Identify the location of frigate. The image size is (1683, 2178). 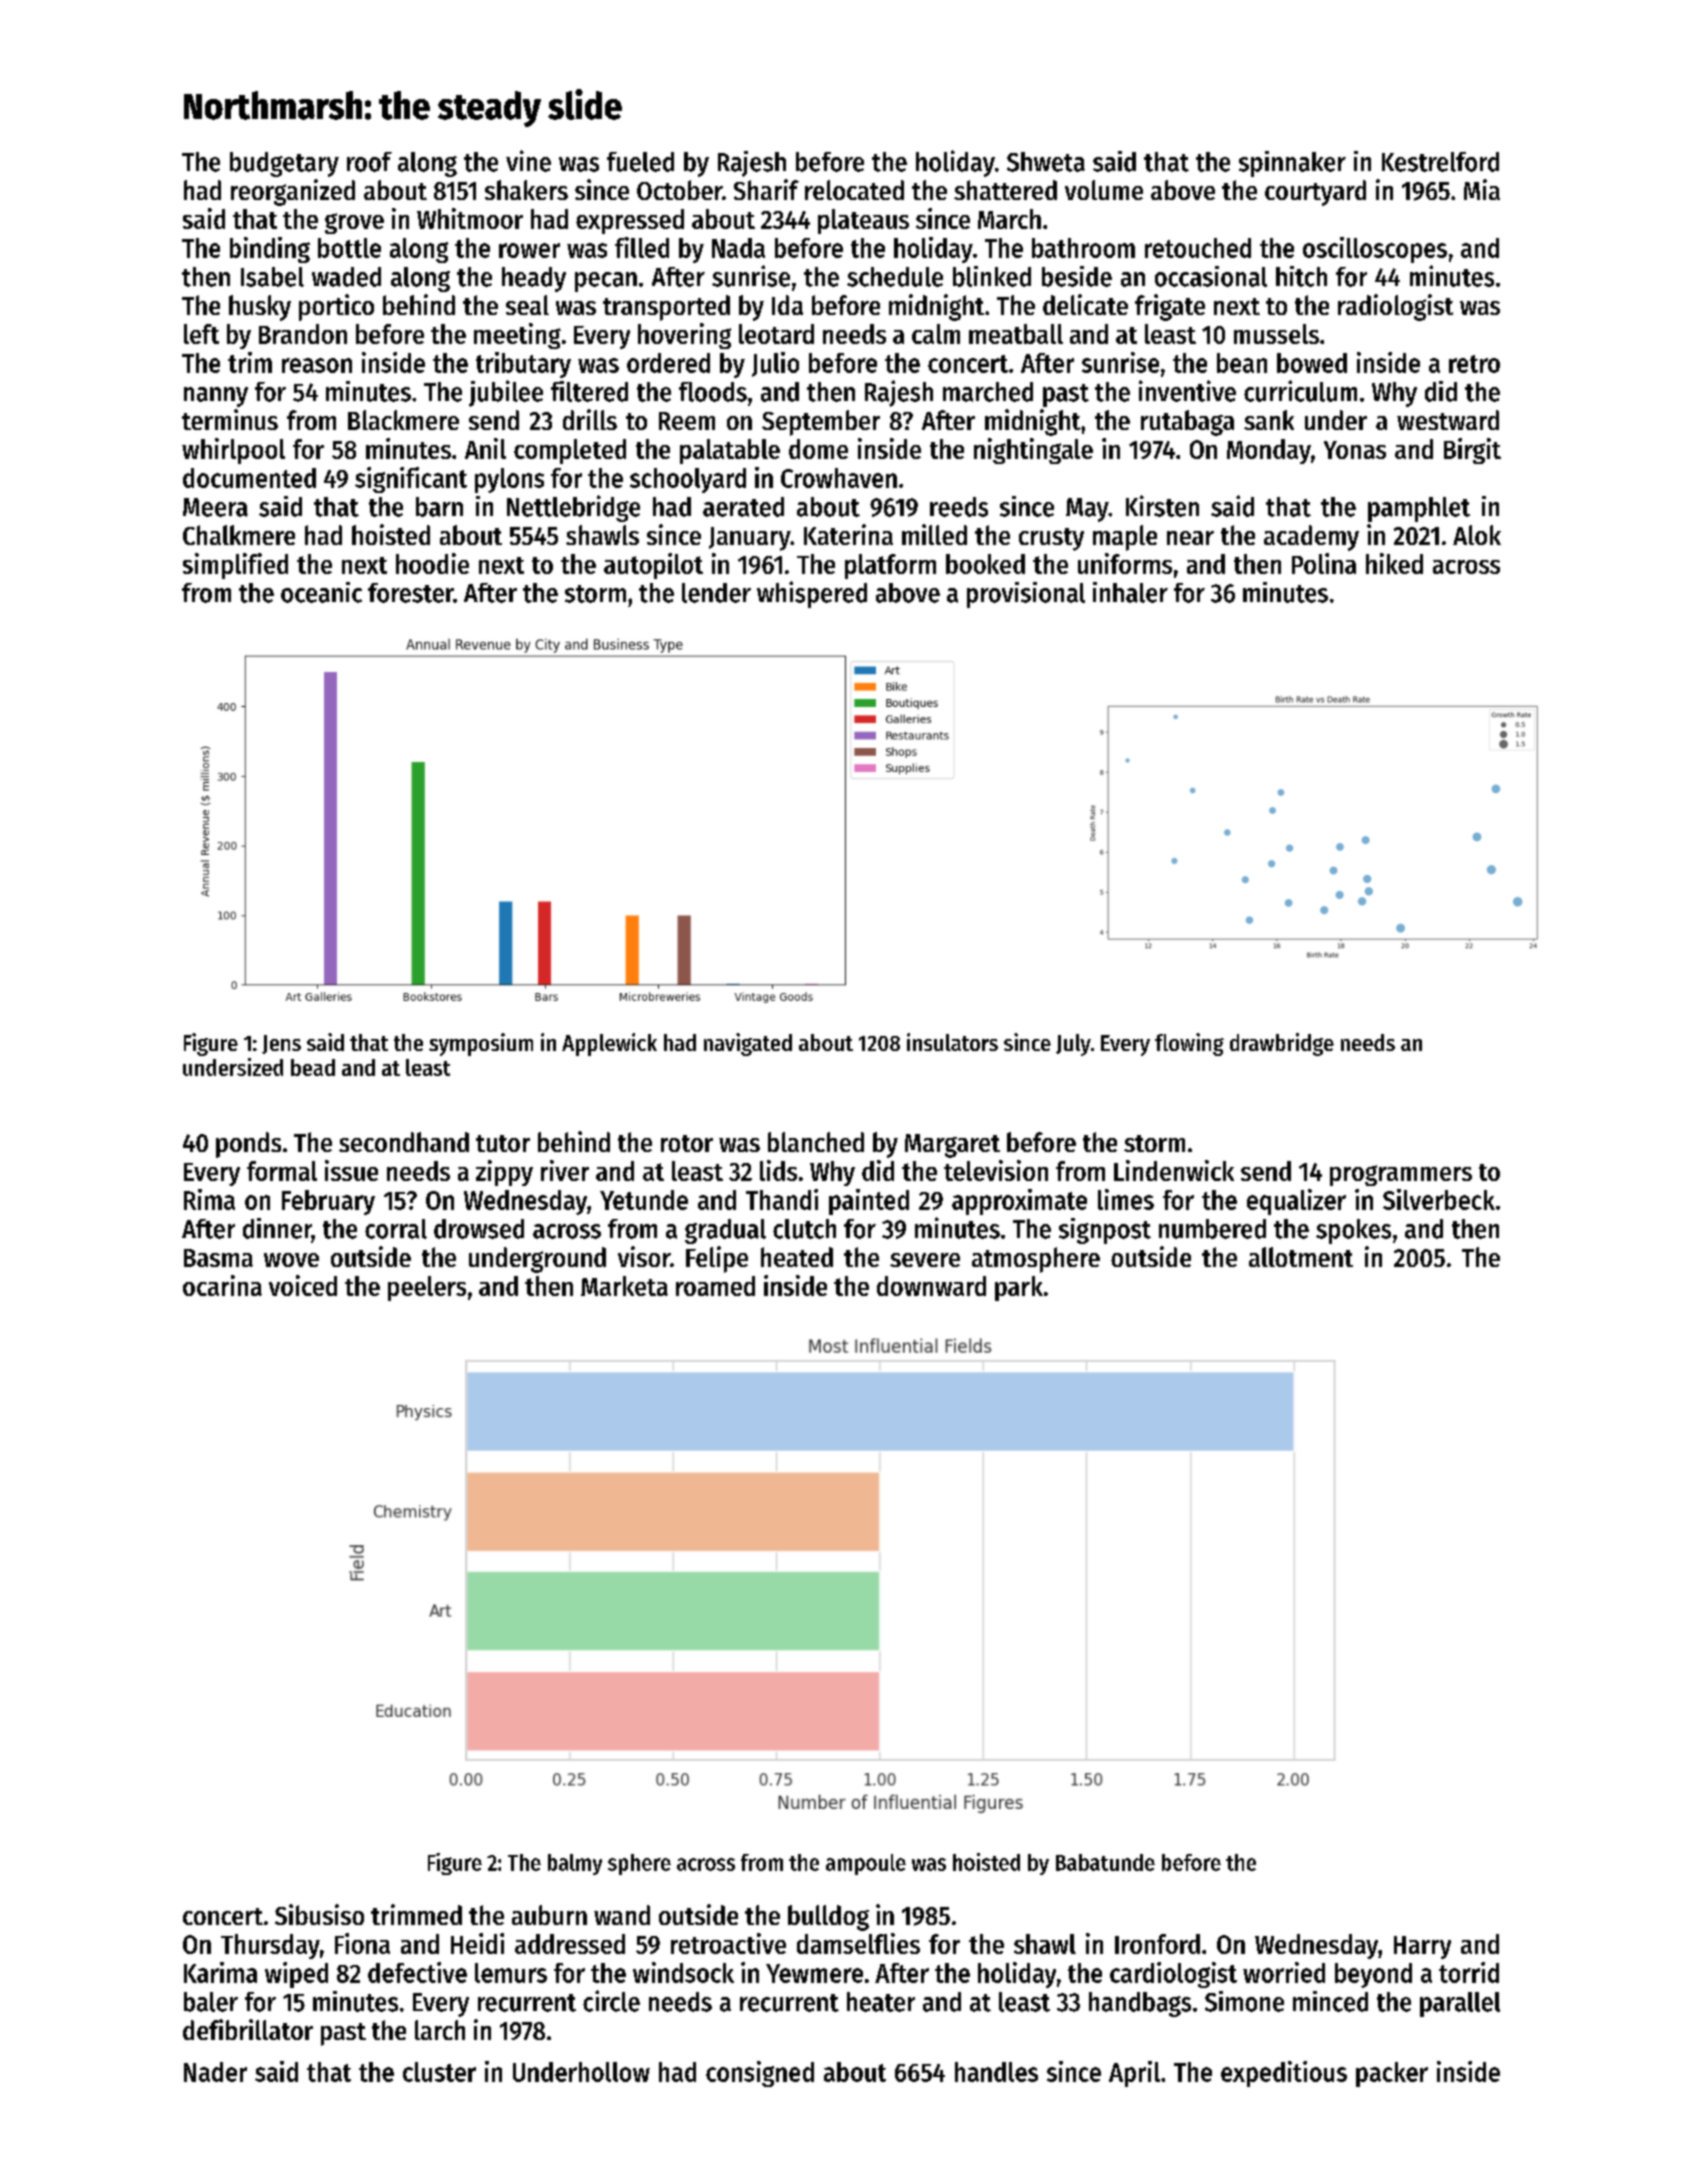
(1170, 307).
